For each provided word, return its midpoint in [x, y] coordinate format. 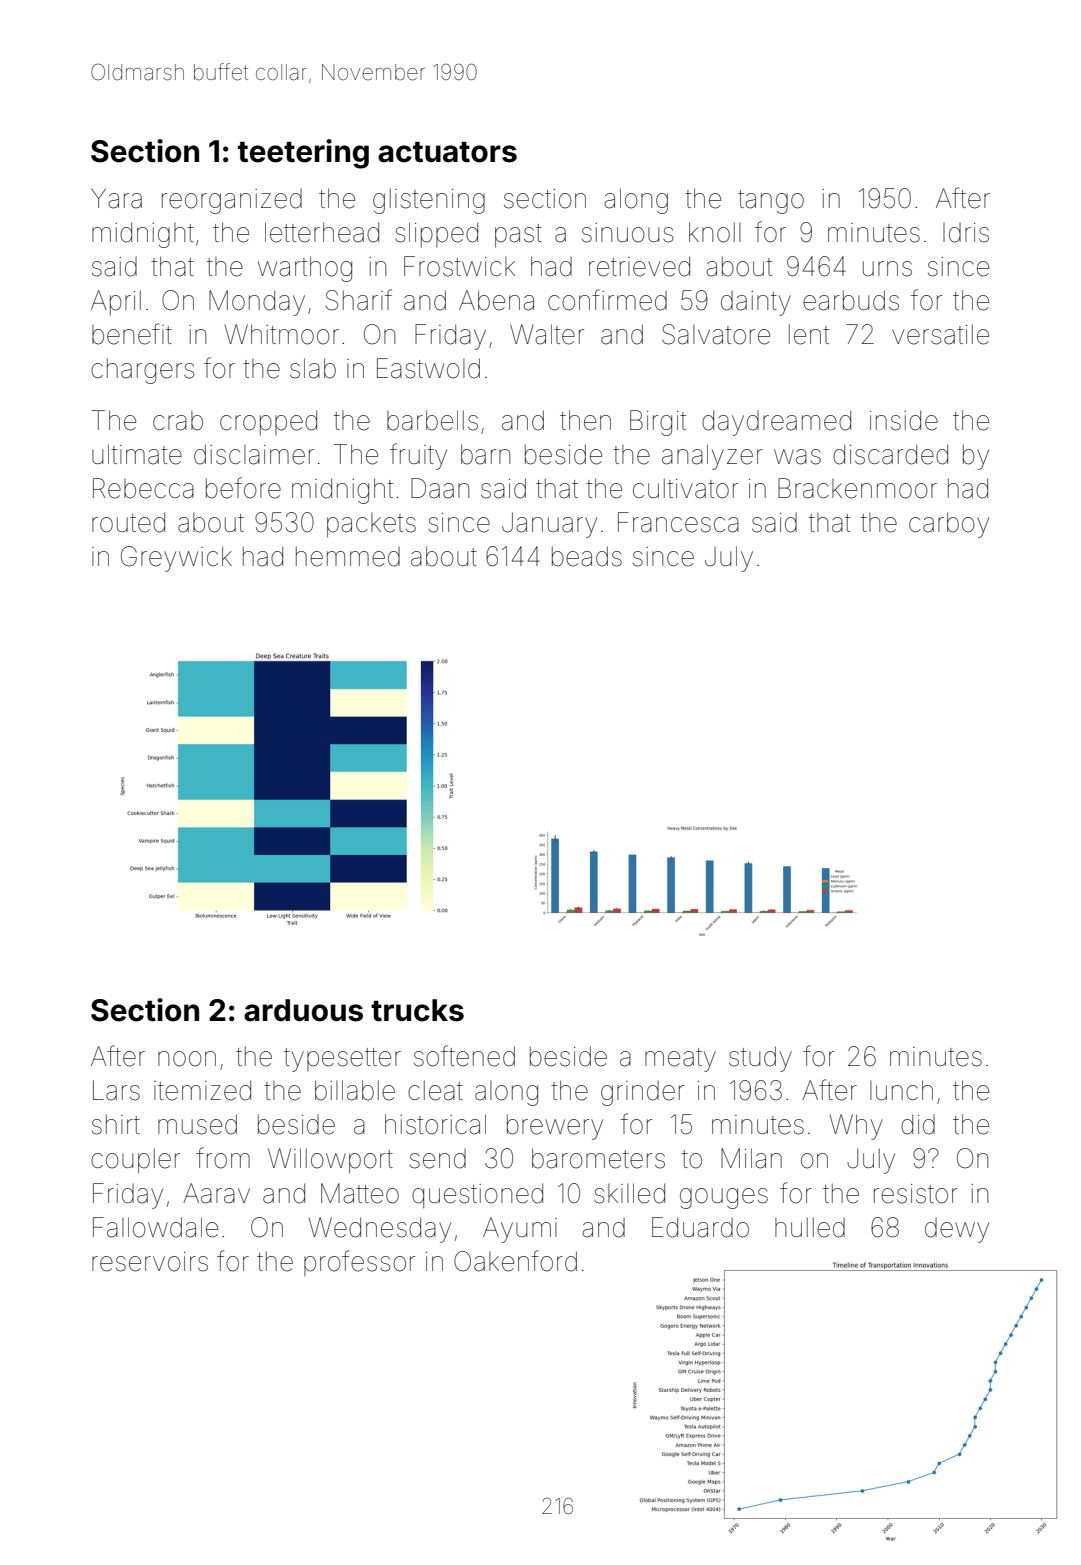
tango [771, 202]
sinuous [627, 233]
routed [128, 522]
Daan [440, 488]
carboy [949, 525]
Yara [116, 198]
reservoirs [150, 1262]
